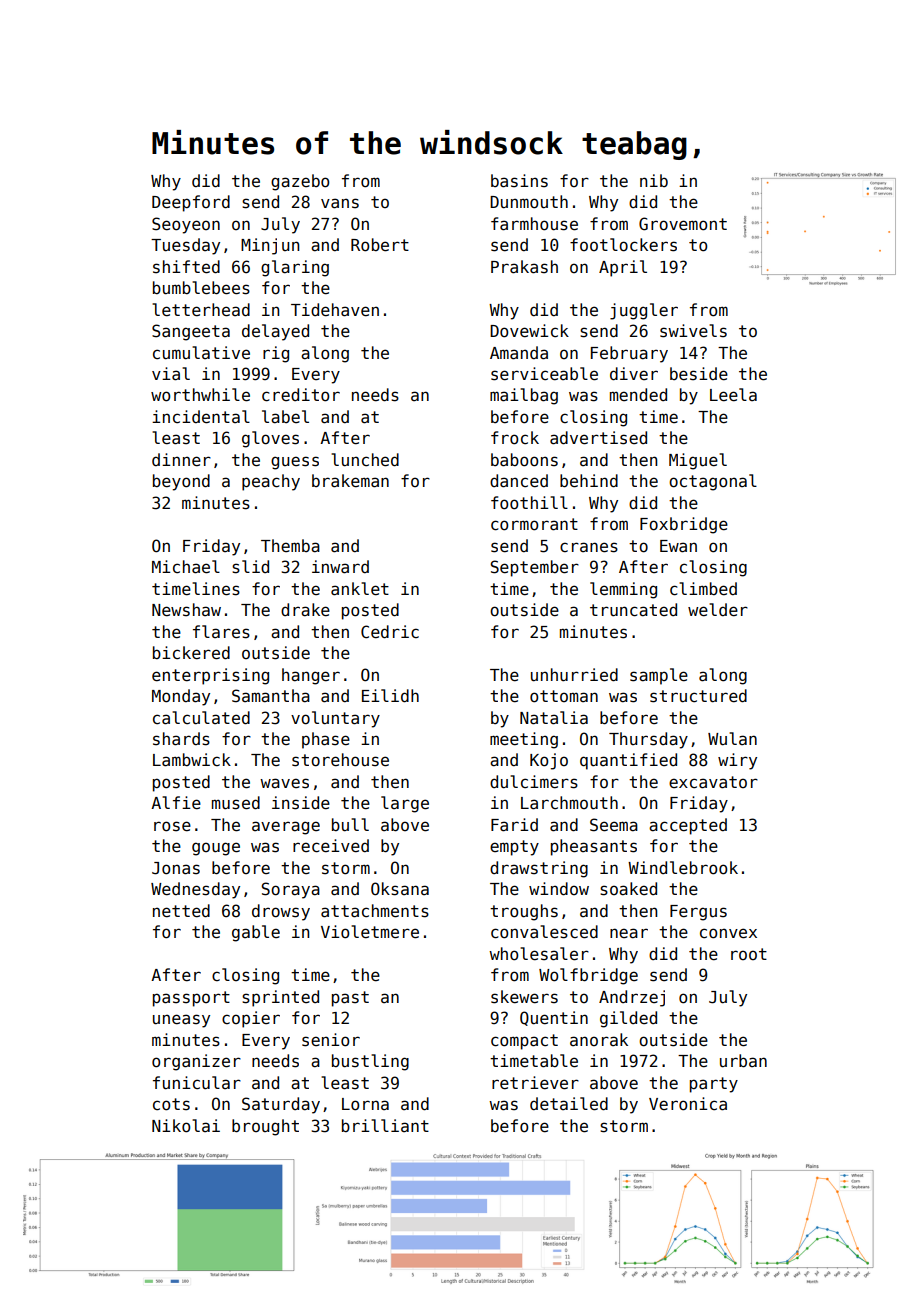 This screenshot has height=1311, width=924. Describe the element at coordinates (251, 1019) in the screenshot. I see `copier` at that location.
